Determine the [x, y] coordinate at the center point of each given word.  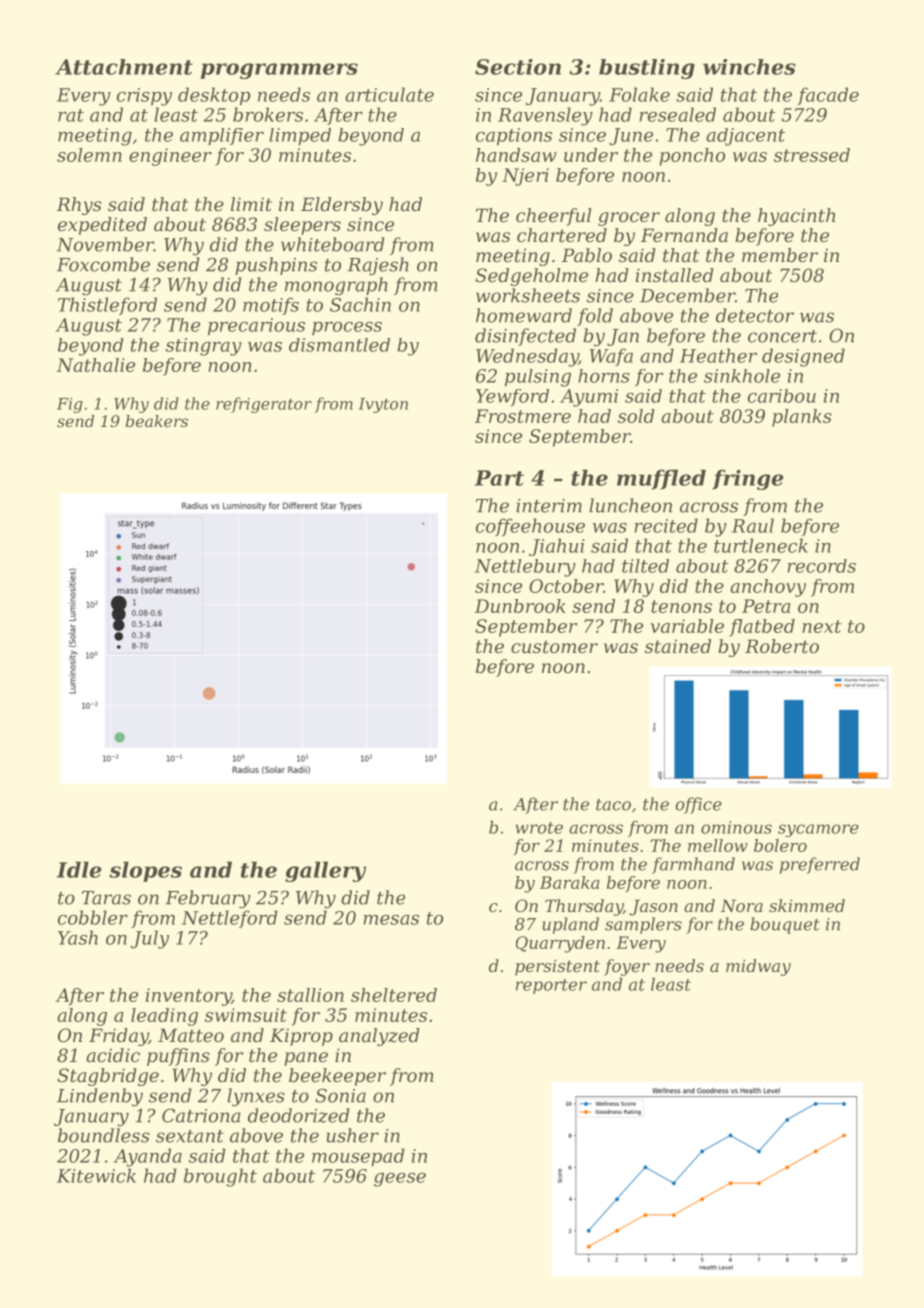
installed [675, 275]
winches [749, 67]
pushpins [276, 266]
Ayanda [148, 1157]
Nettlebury [525, 568]
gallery [325, 871]
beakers [157, 421]
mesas [391, 920]
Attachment [124, 67]
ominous [736, 827]
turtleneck [761, 545]
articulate [389, 94]
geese [400, 1180]
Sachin [360, 304]
